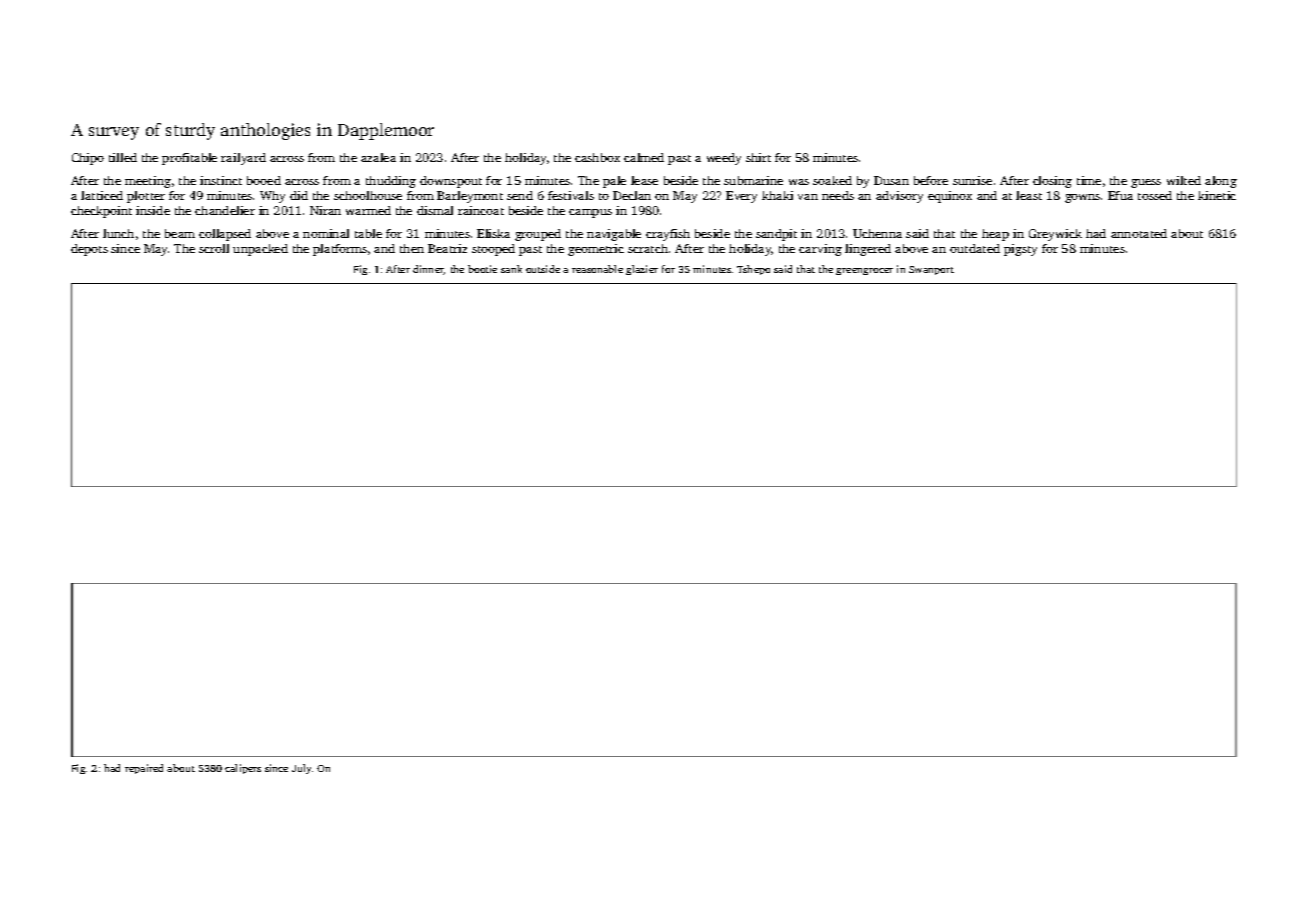 The height and width of the screenshot is (924, 1308). What do you see at coordinates (931, 270) in the screenshot?
I see `Swanport` at bounding box center [931, 270].
